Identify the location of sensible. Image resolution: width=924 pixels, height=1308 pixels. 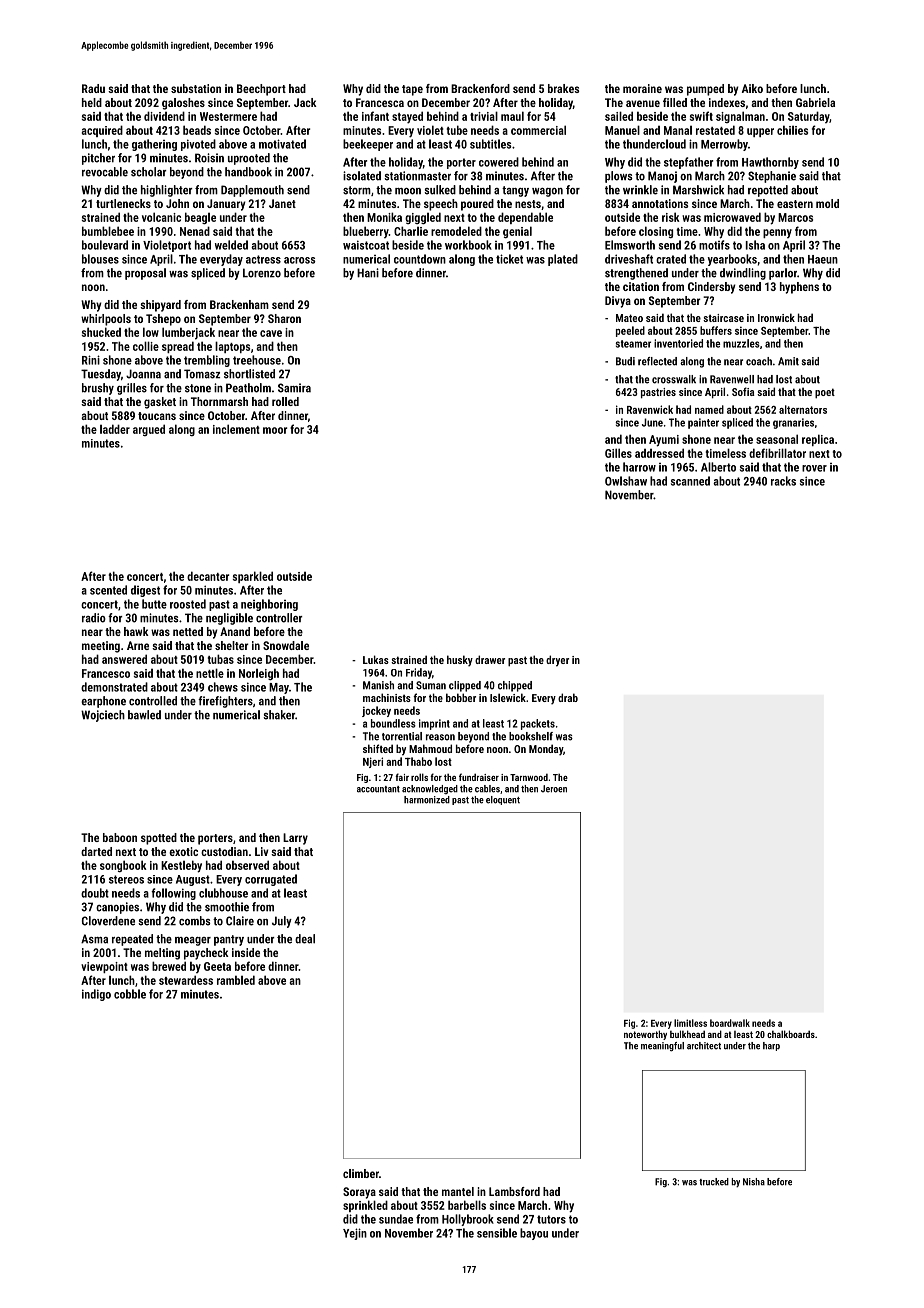
(497, 1233).
